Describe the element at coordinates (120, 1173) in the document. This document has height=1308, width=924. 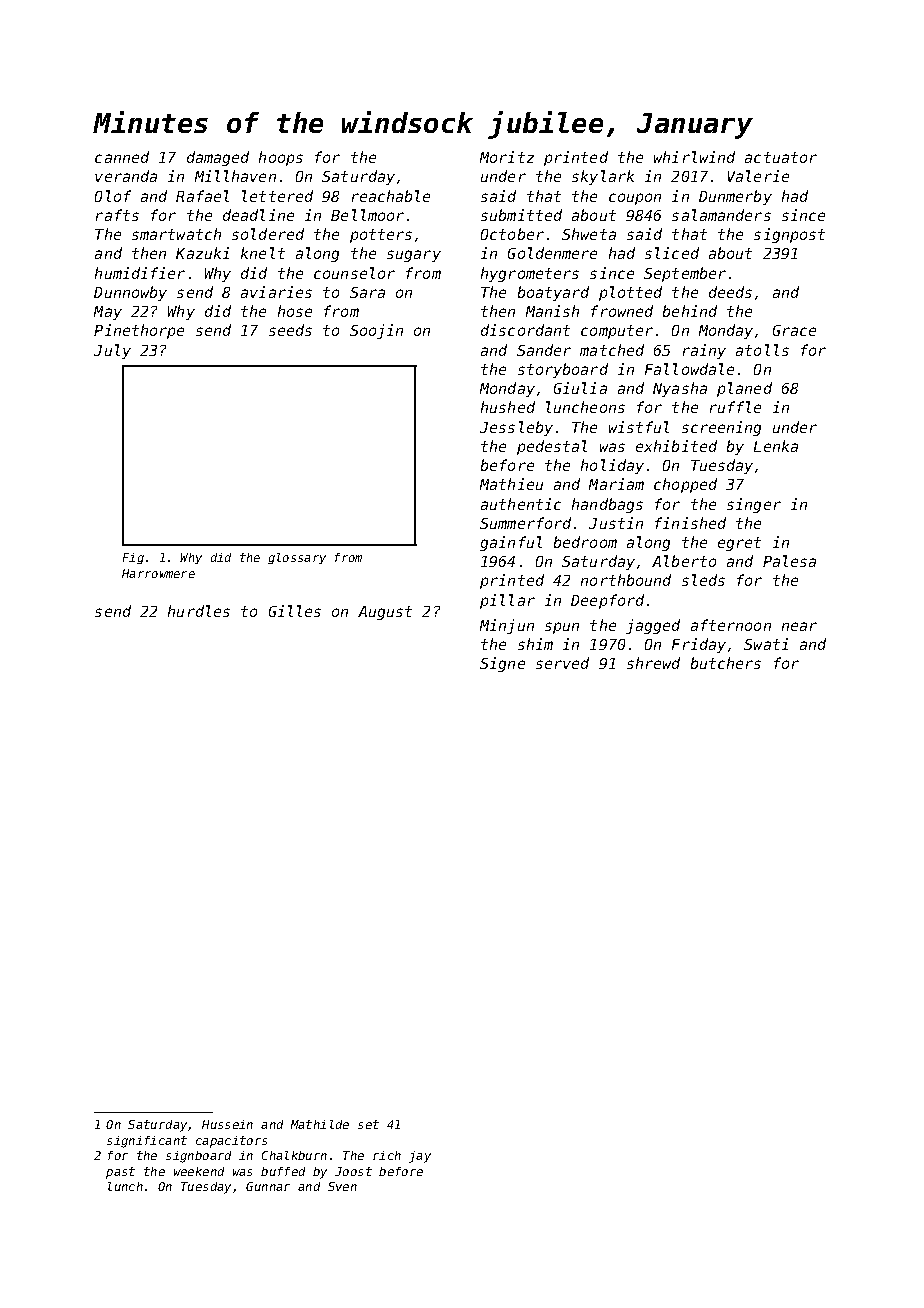
I see `past` at that location.
